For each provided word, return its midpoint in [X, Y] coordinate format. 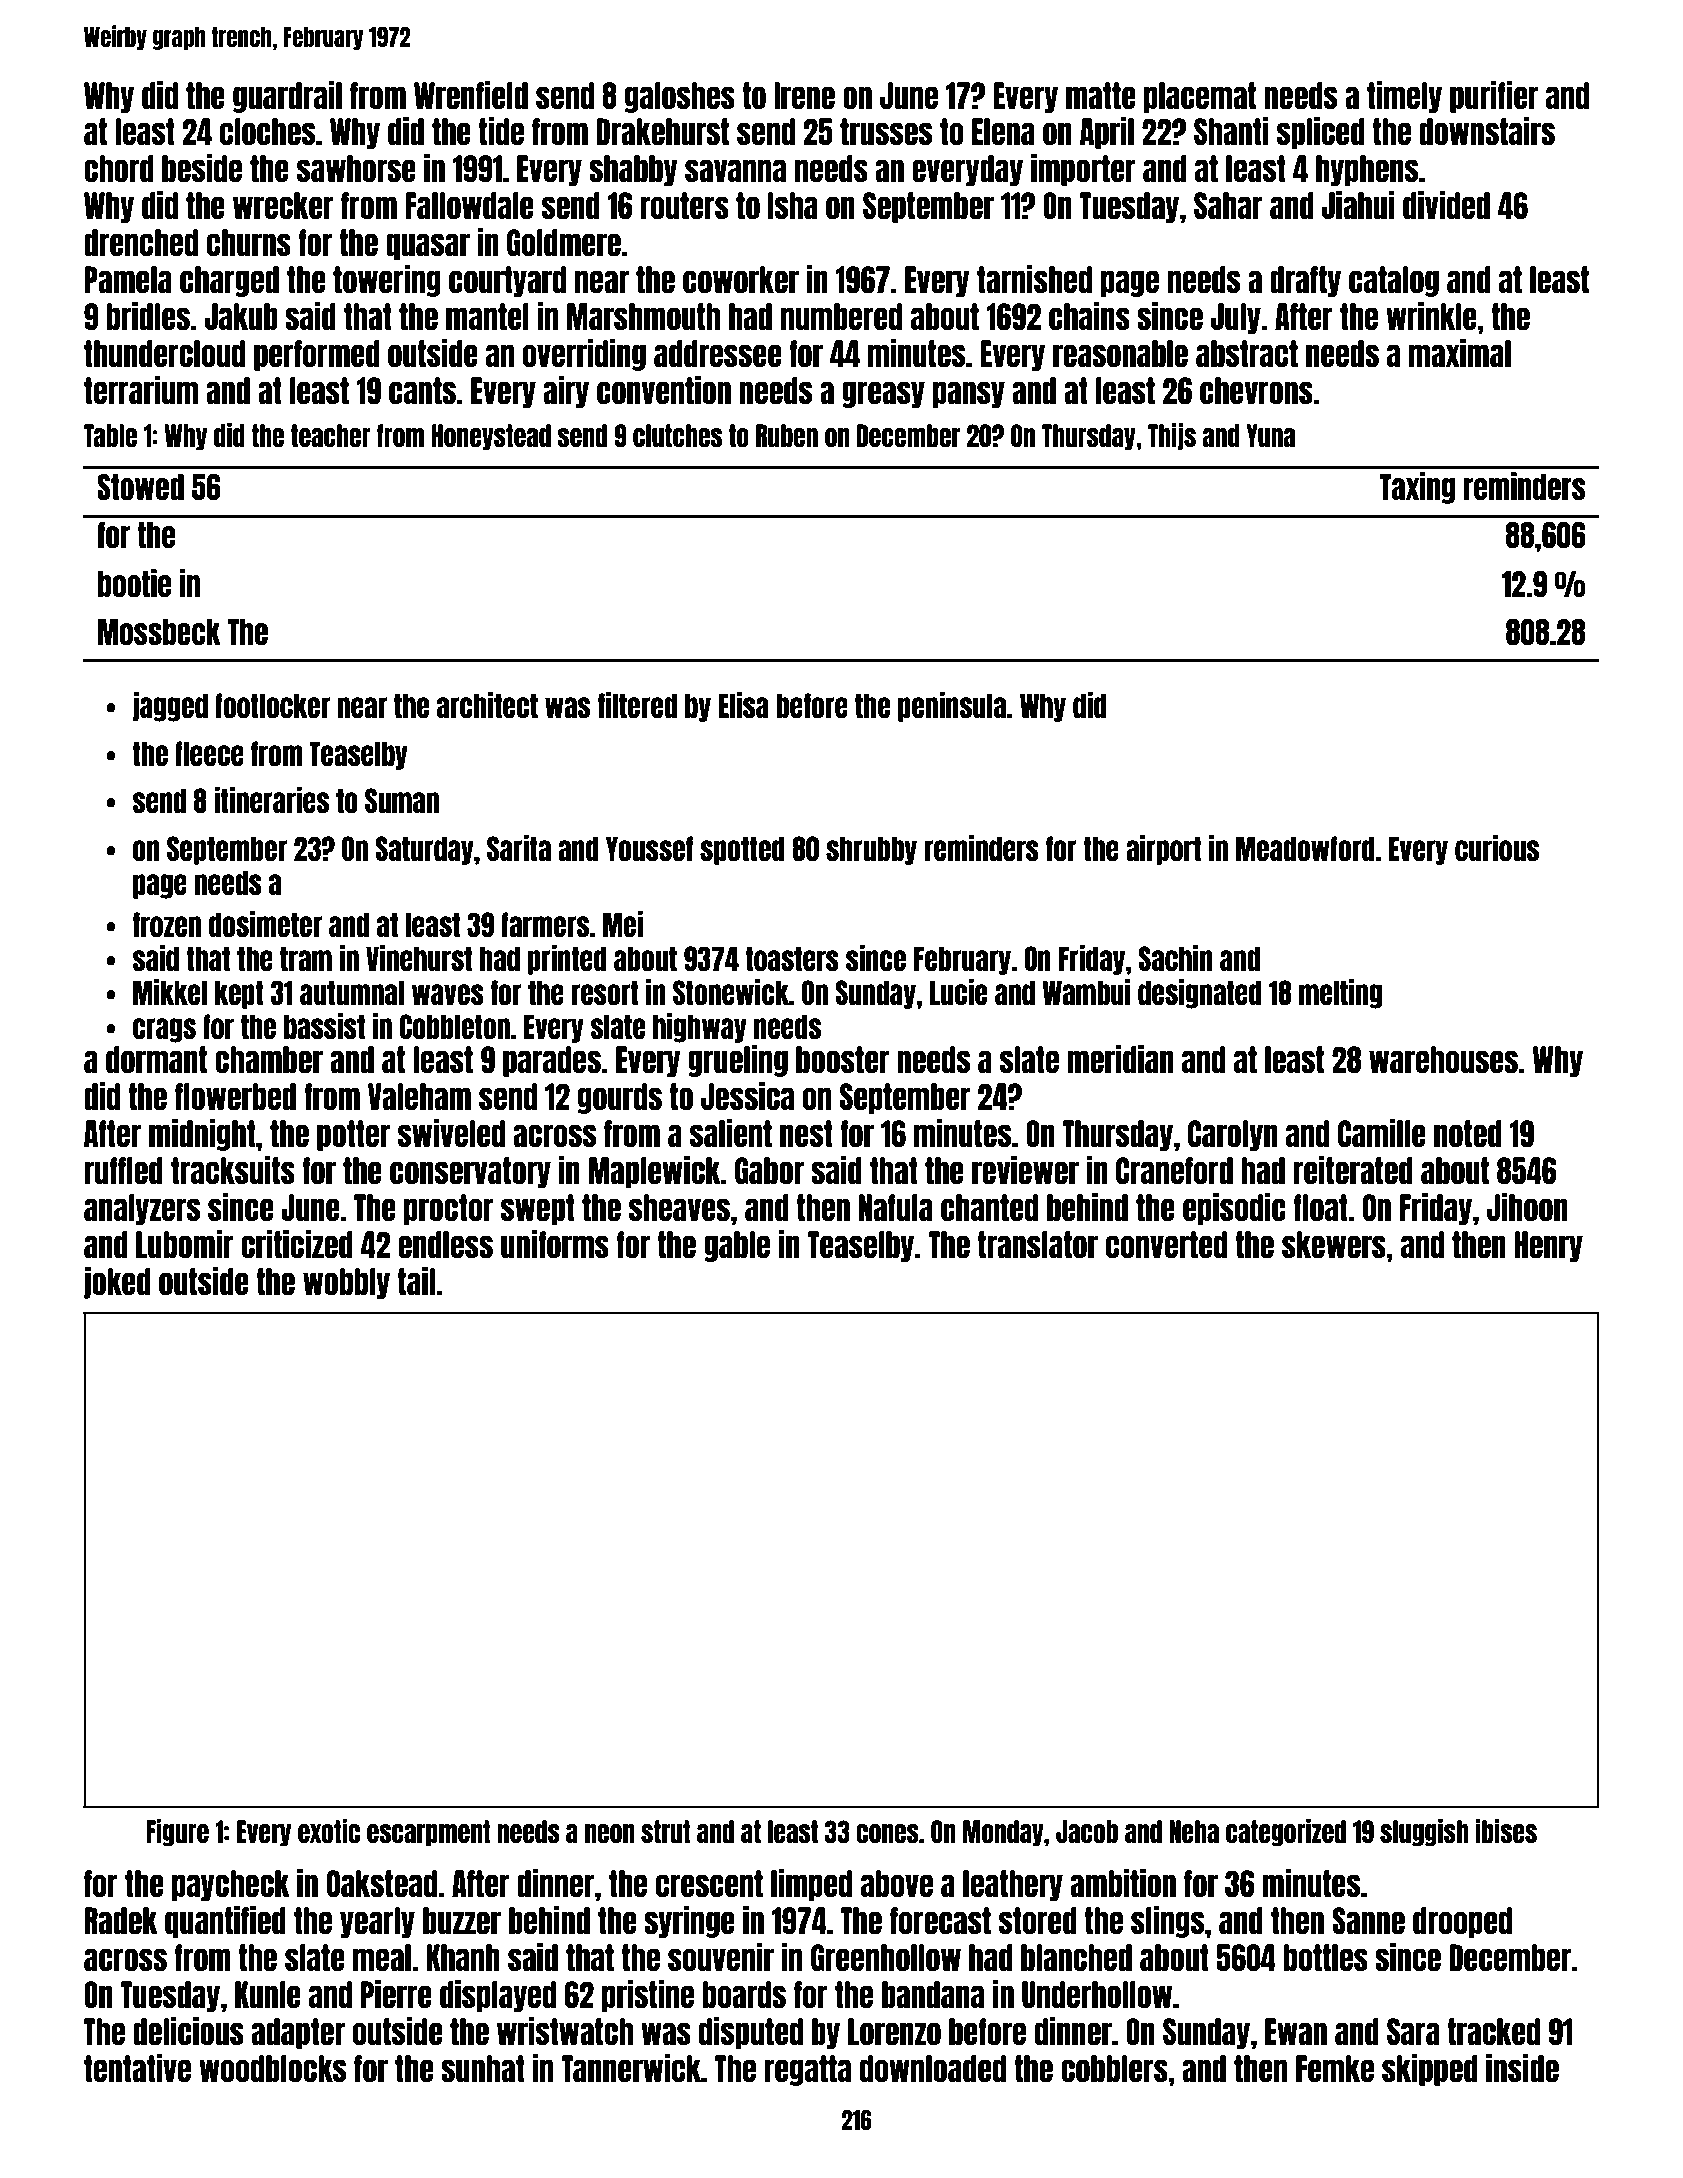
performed [317, 355]
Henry [1548, 1246]
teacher [331, 435]
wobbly [346, 1283]
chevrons [1256, 391]
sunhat [483, 2068]
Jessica [747, 1095]
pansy [969, 394]
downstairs [1487, 131]
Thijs [1172, 436]
